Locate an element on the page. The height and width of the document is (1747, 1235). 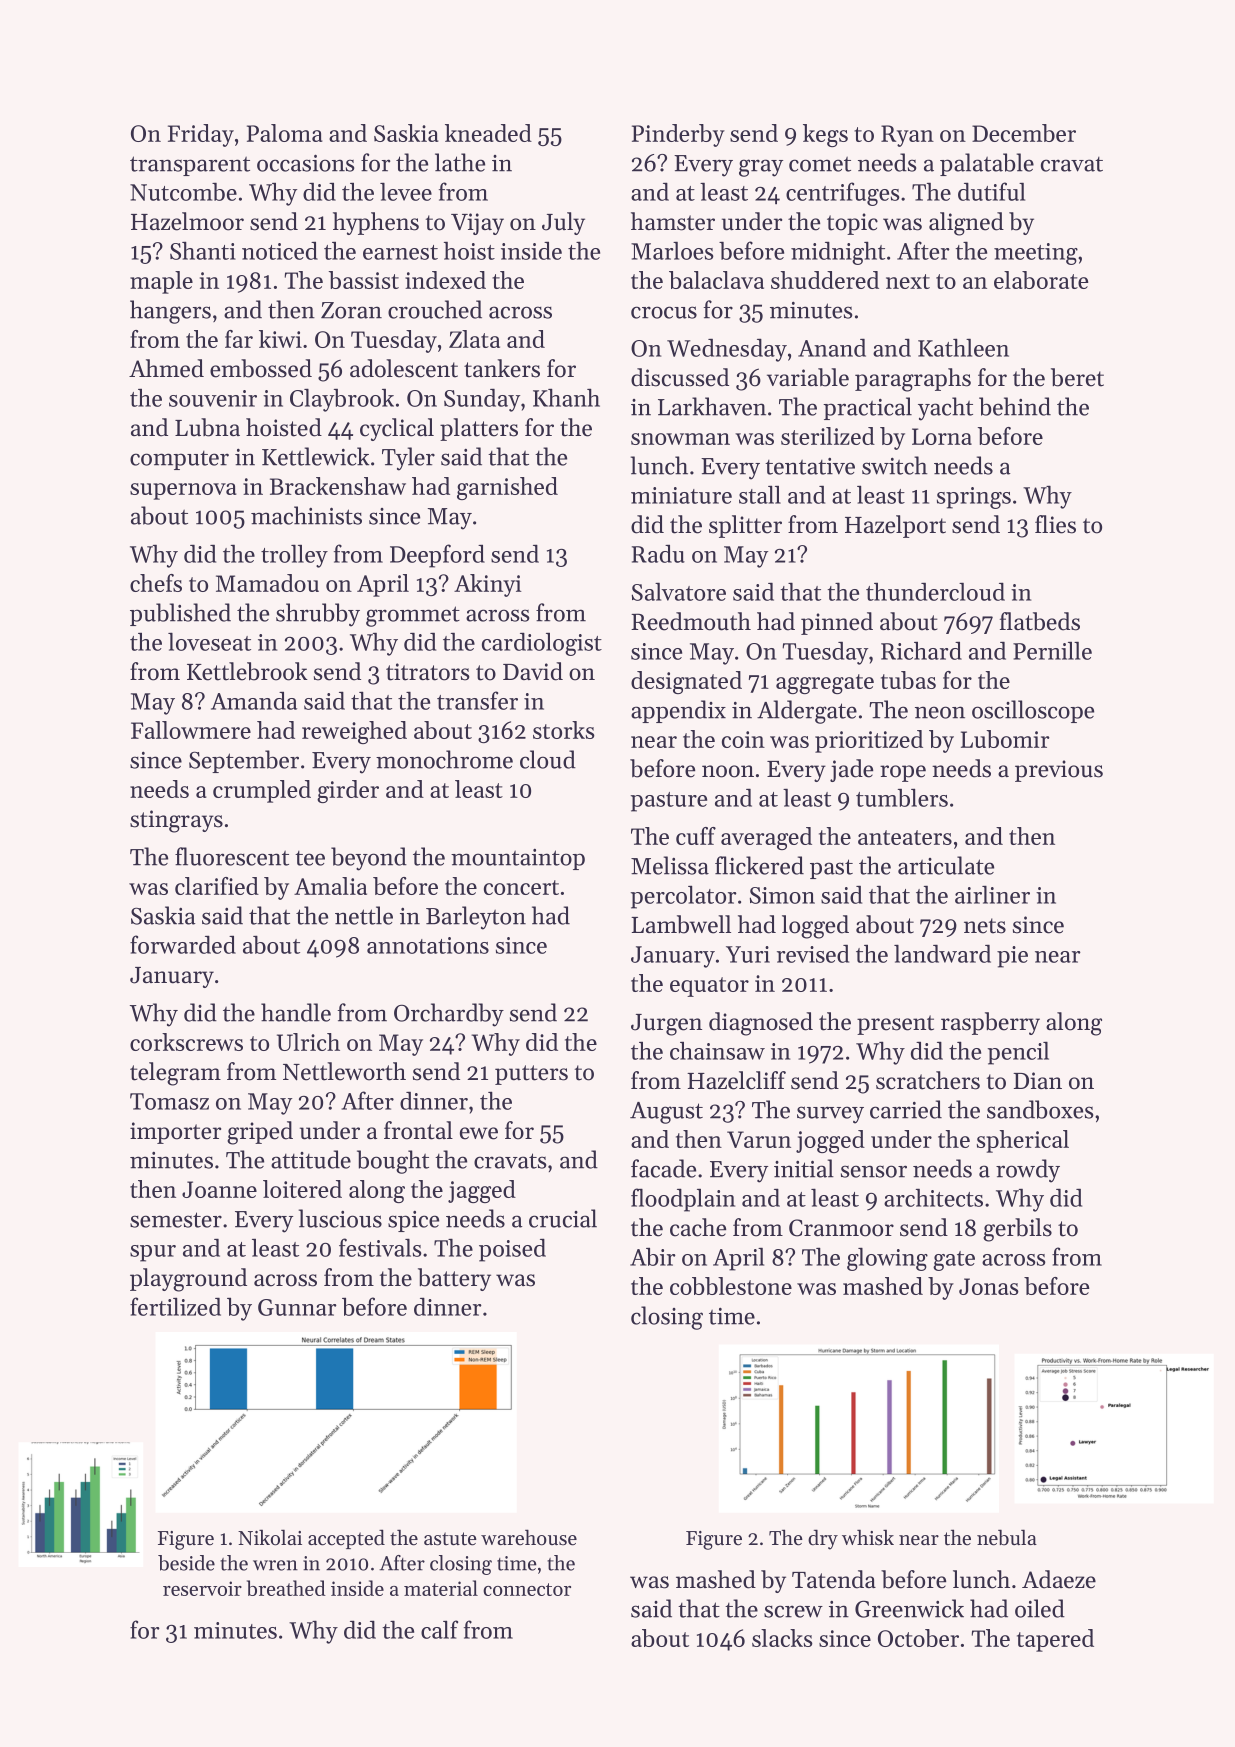
dutiful is located at coordinates (991, 191).
